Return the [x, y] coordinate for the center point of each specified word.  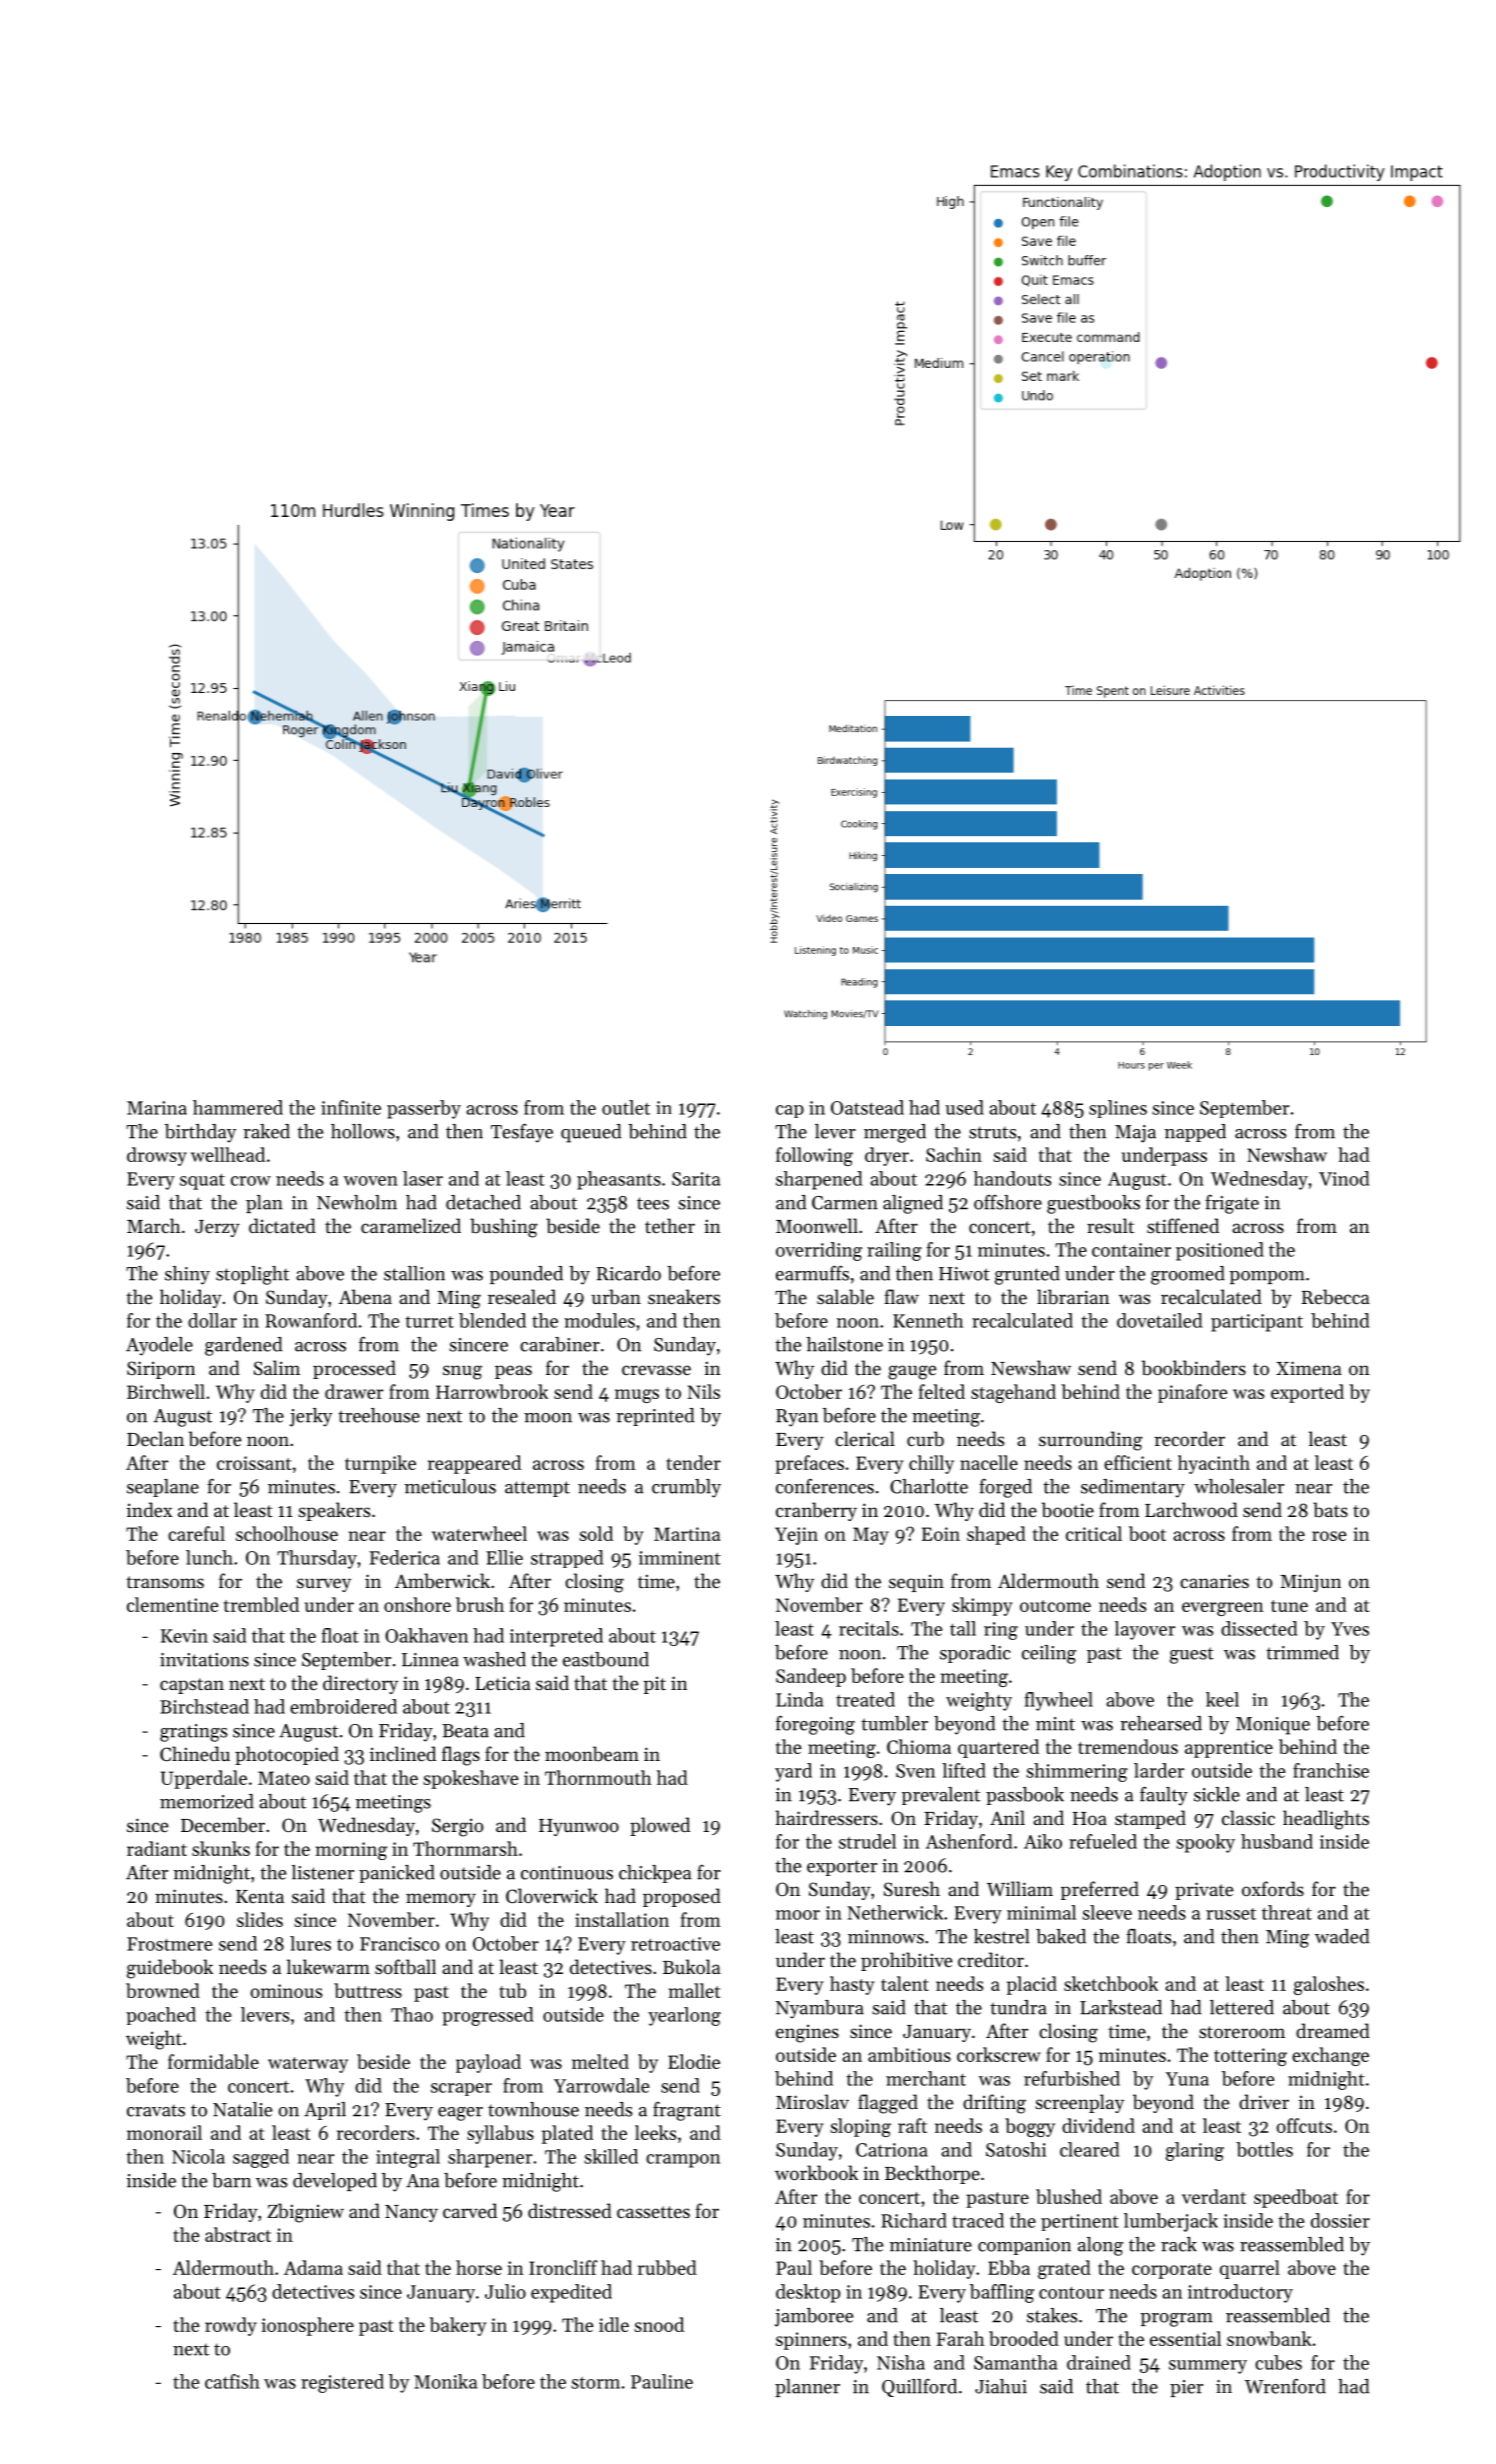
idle [614, 2324]
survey [324, 1585]
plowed [660, 1826]
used [964, 1107]
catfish [232, 2381]
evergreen [1223, 1609]
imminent [680, 1558]
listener [323, 1872]
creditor [991, 1959]
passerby [424, 1109]
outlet [626, 1107]
